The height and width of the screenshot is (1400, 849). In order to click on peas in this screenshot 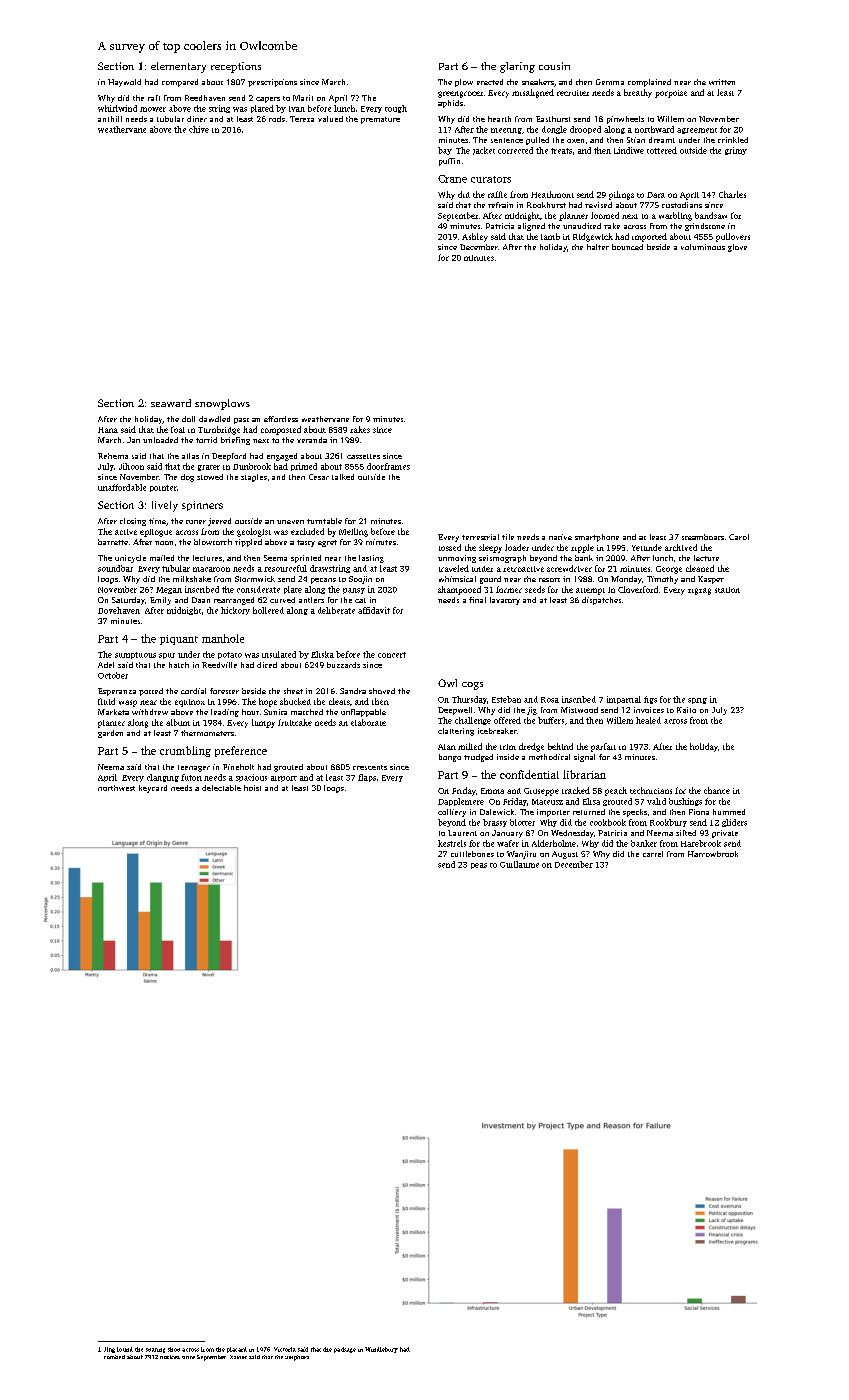, I will do `click(479, 866)`.
